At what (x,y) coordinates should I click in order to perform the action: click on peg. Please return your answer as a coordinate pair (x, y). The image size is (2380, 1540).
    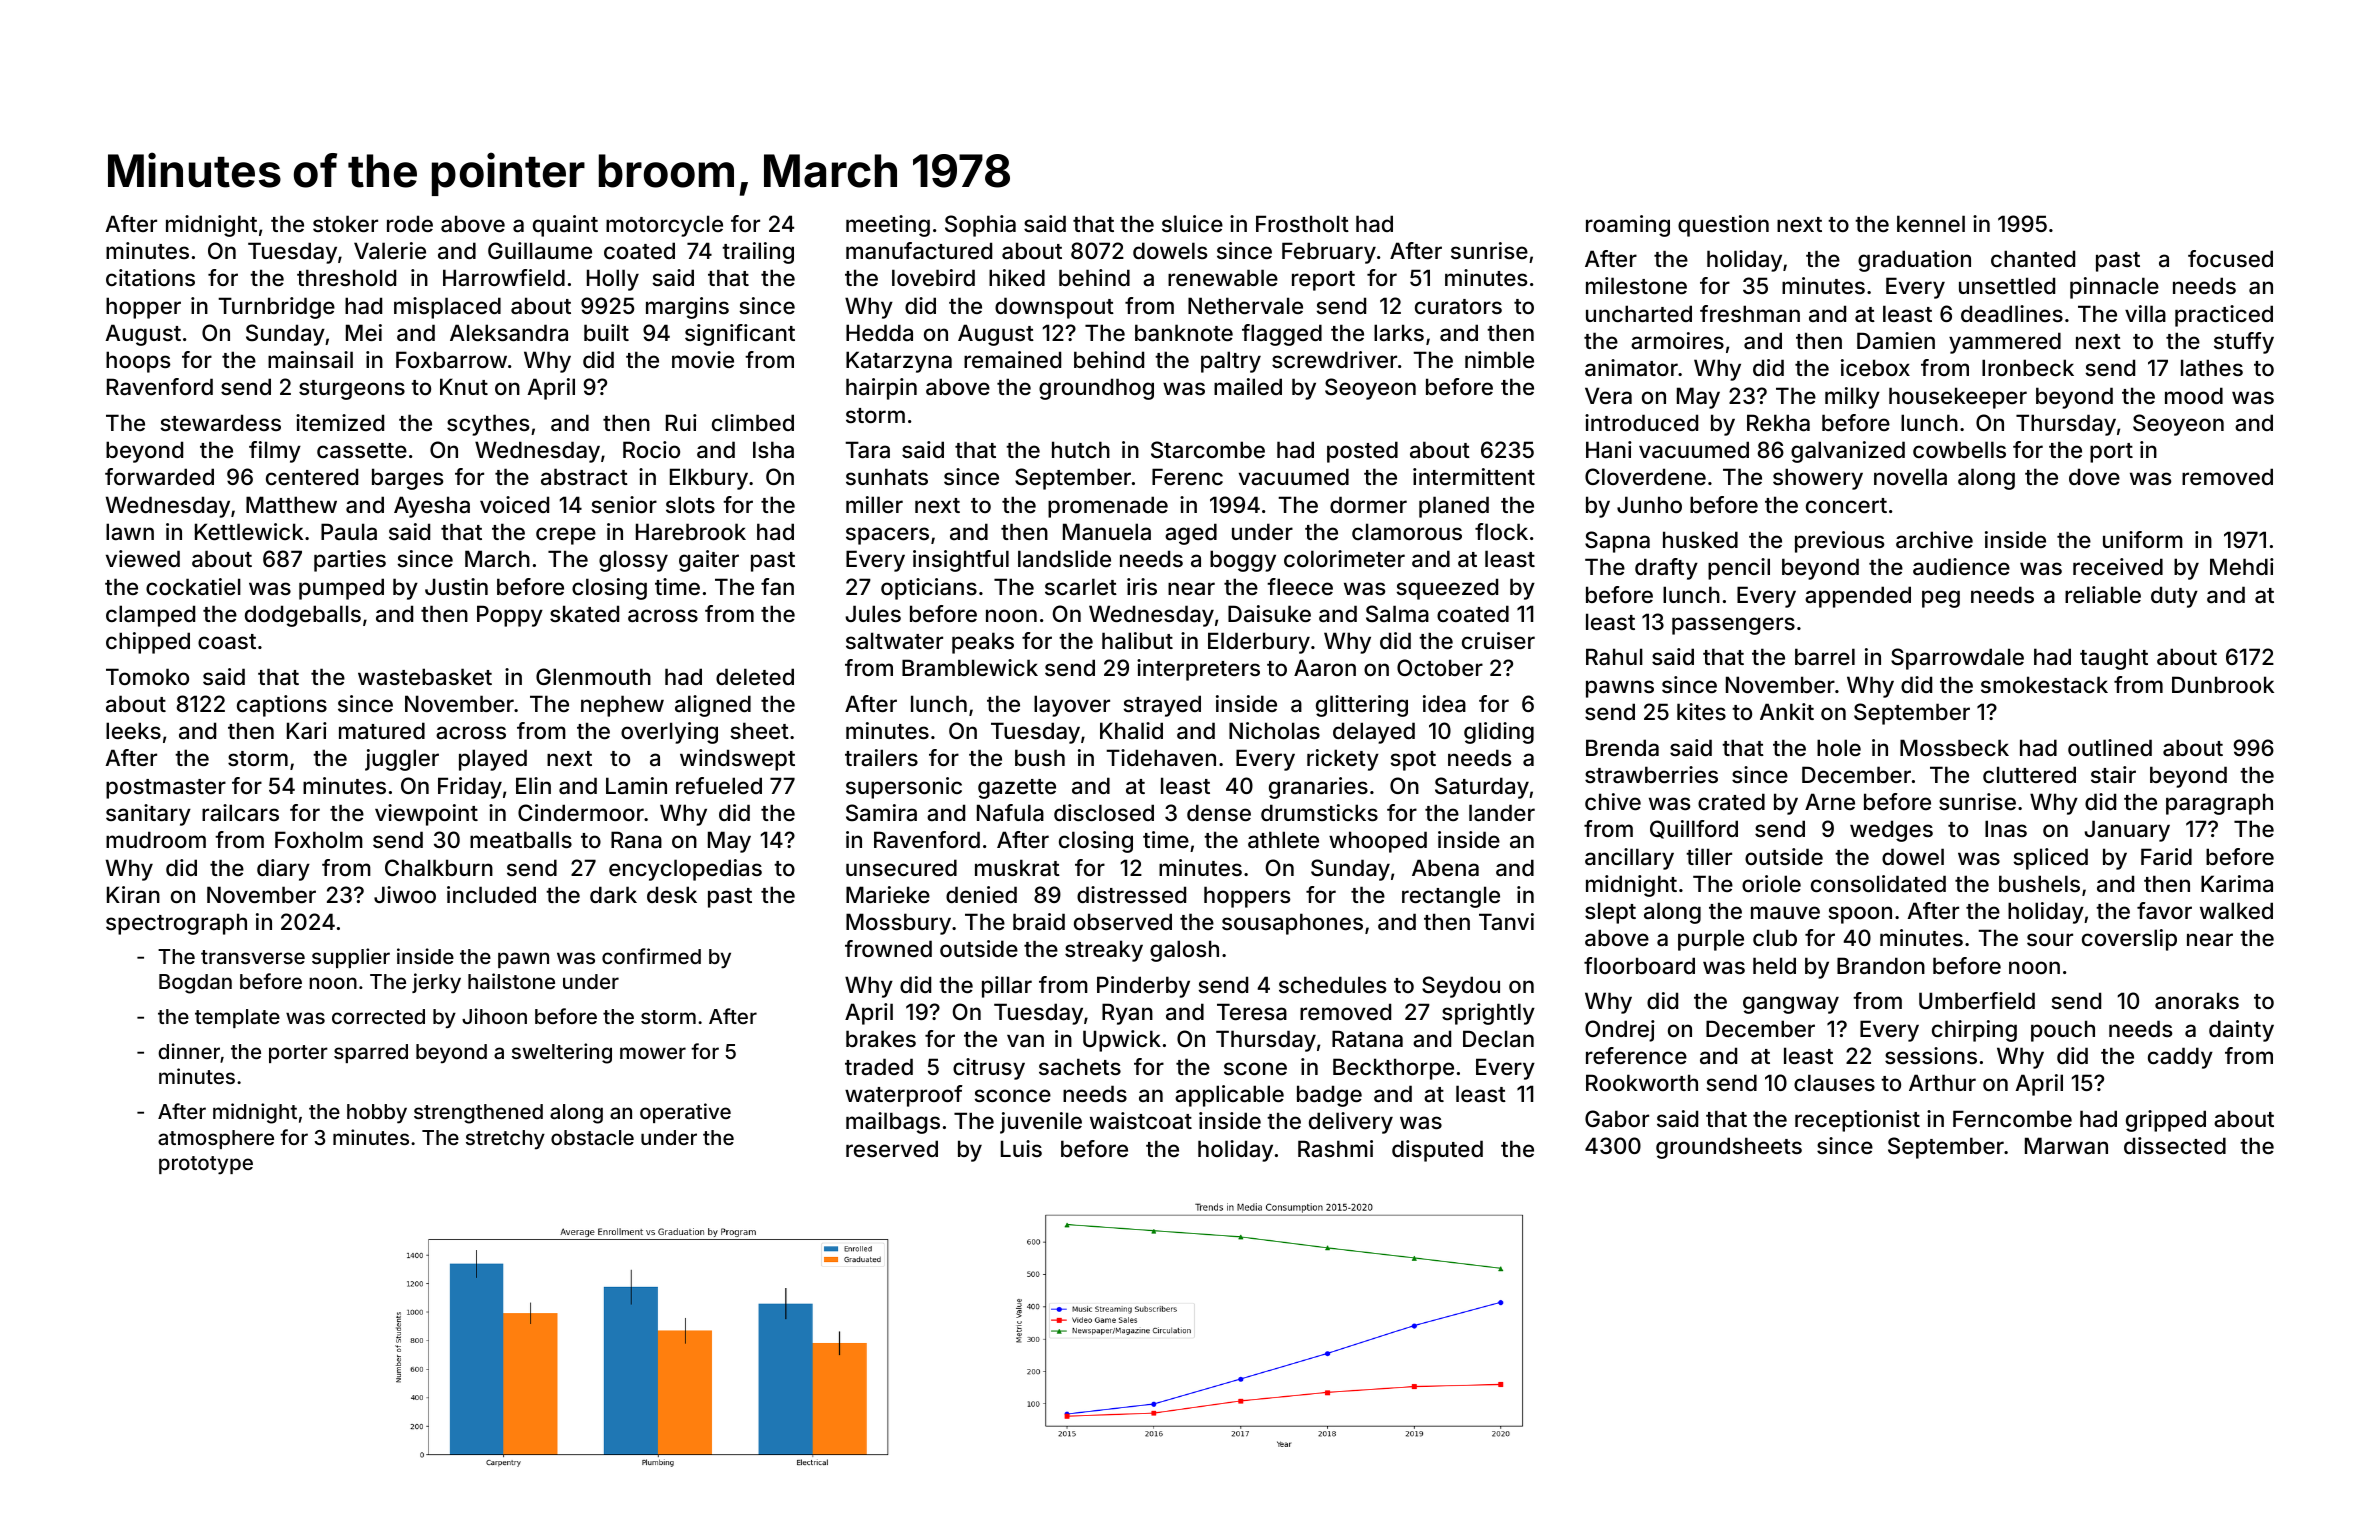
    Looking at the image, I should click on (1941, 599).
